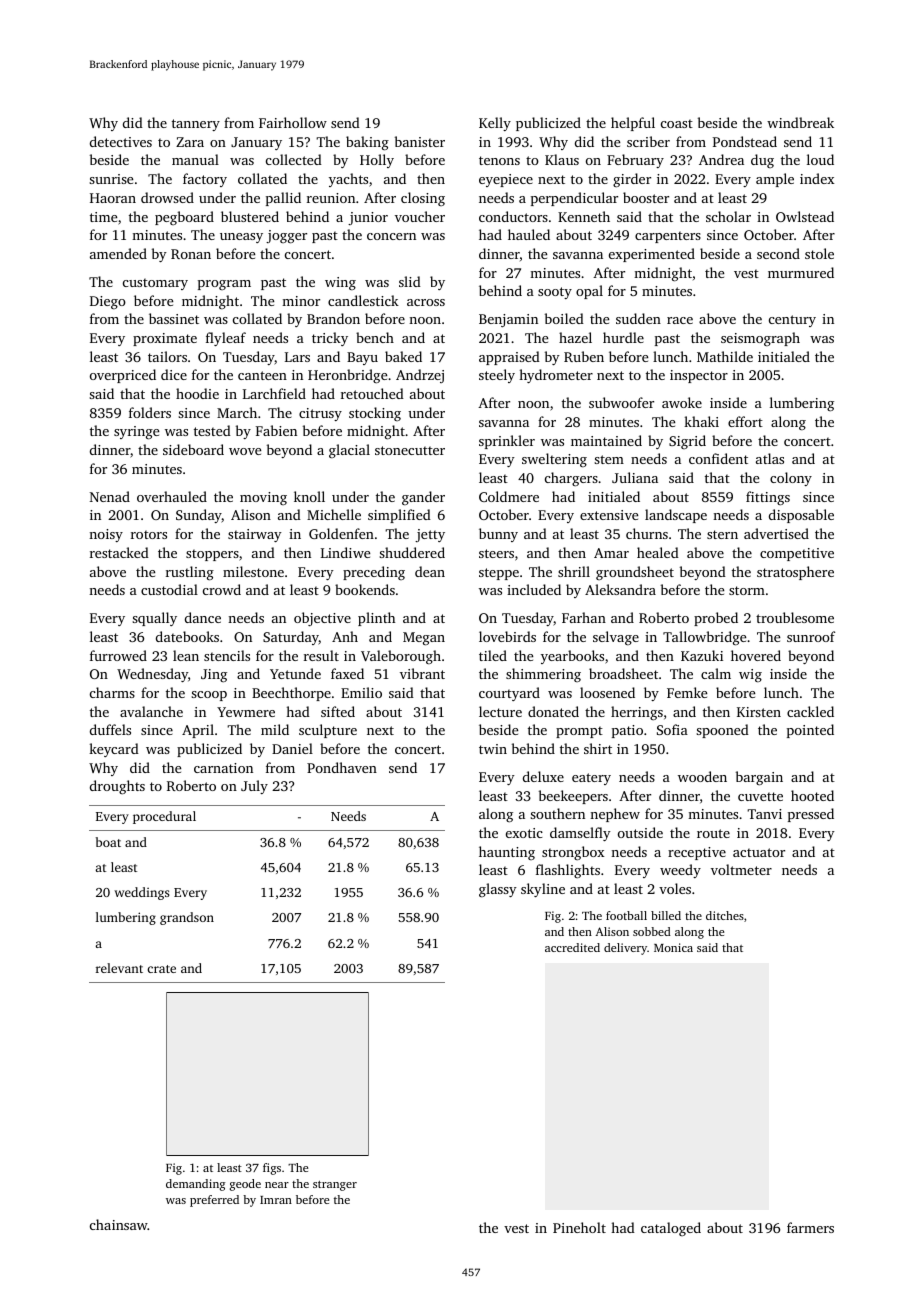 Image resolution: width=924 pixels, height=1308 pixels. Describe the element at coordinates (375, 337) in the document. I see `bench` at that location.
